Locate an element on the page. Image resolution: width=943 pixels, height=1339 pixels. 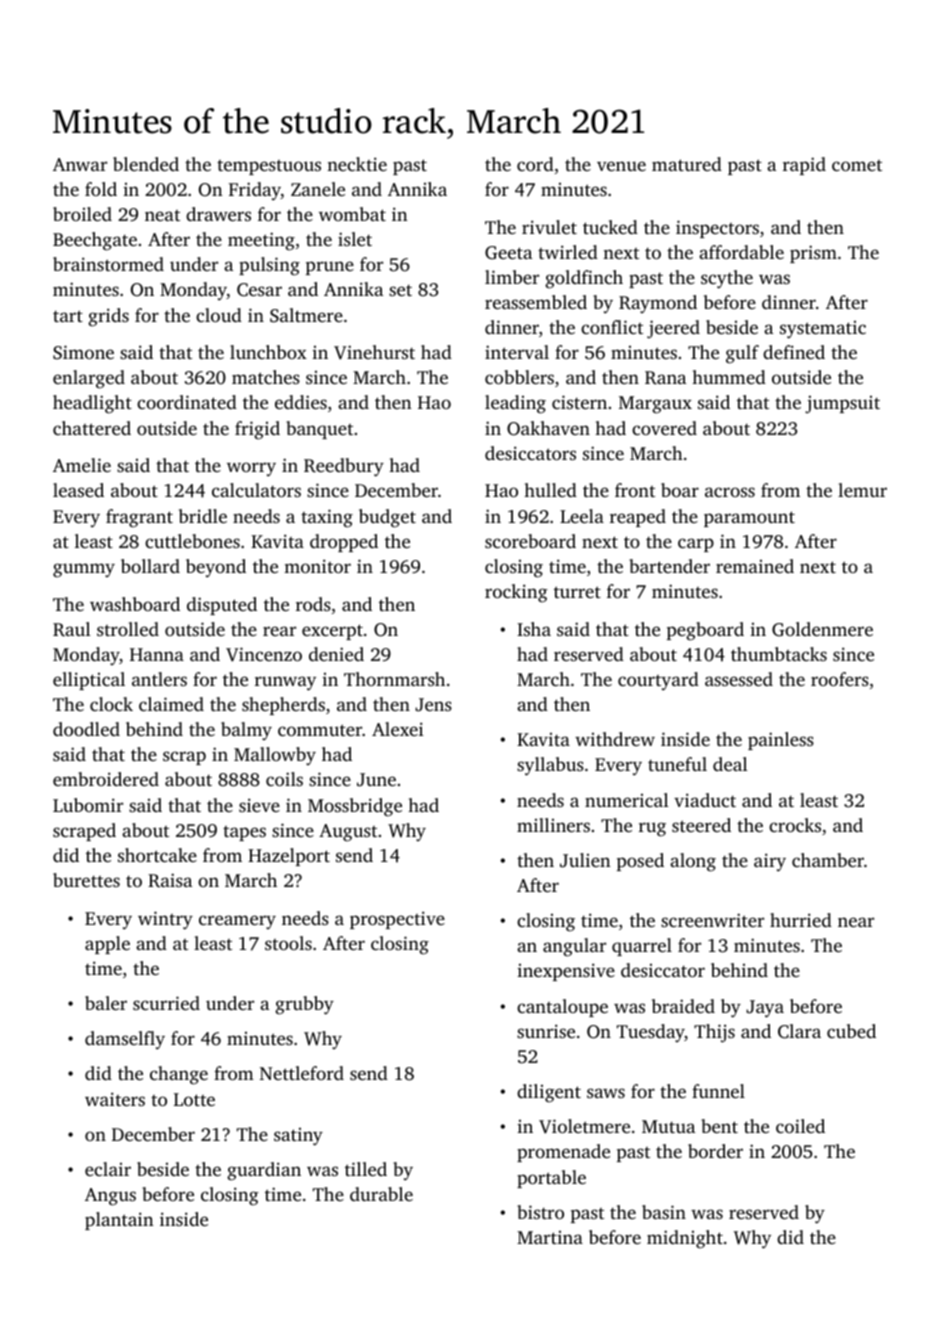
comet is located at coordinates (857, 165).
